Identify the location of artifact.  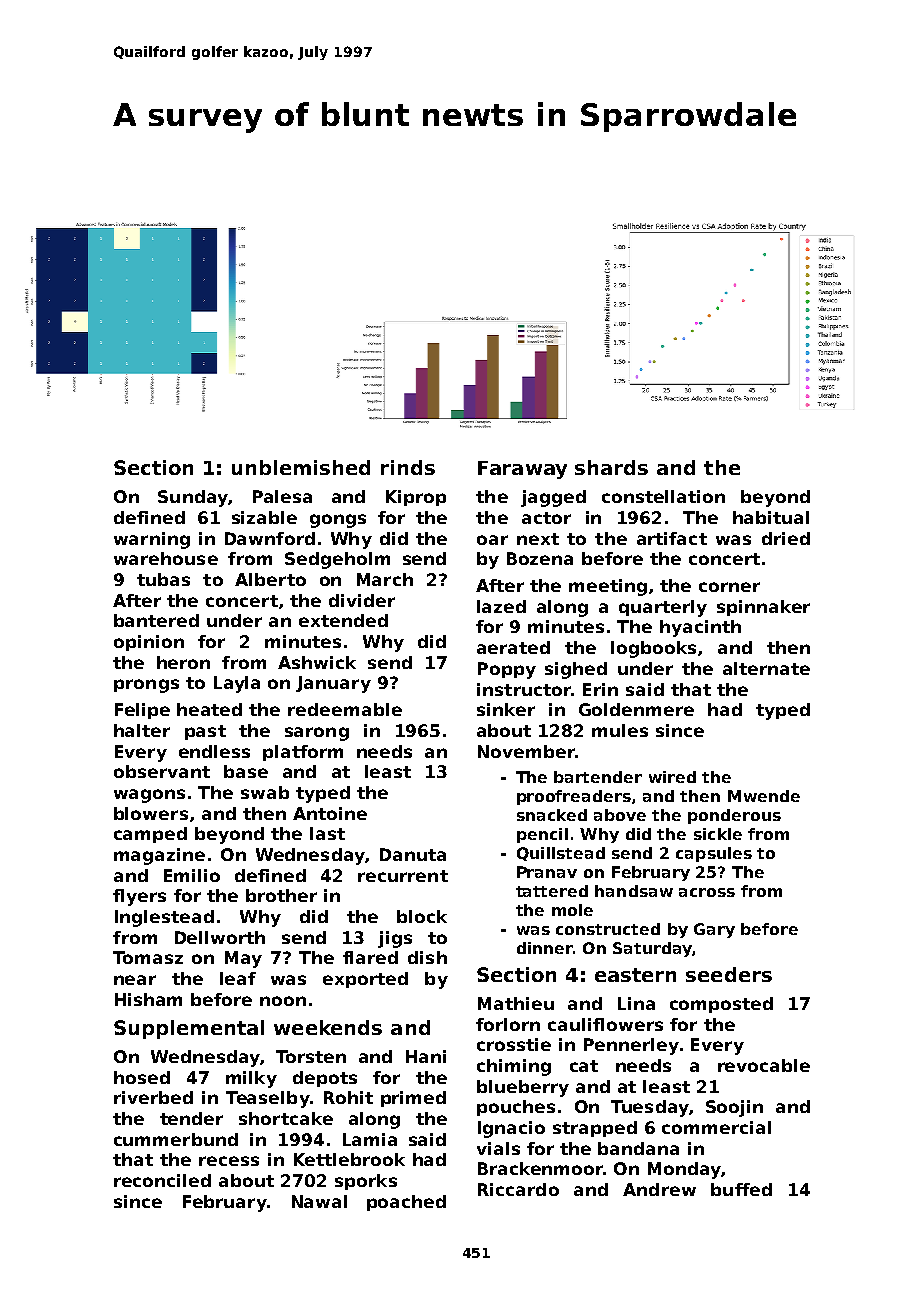
(672, 538).
